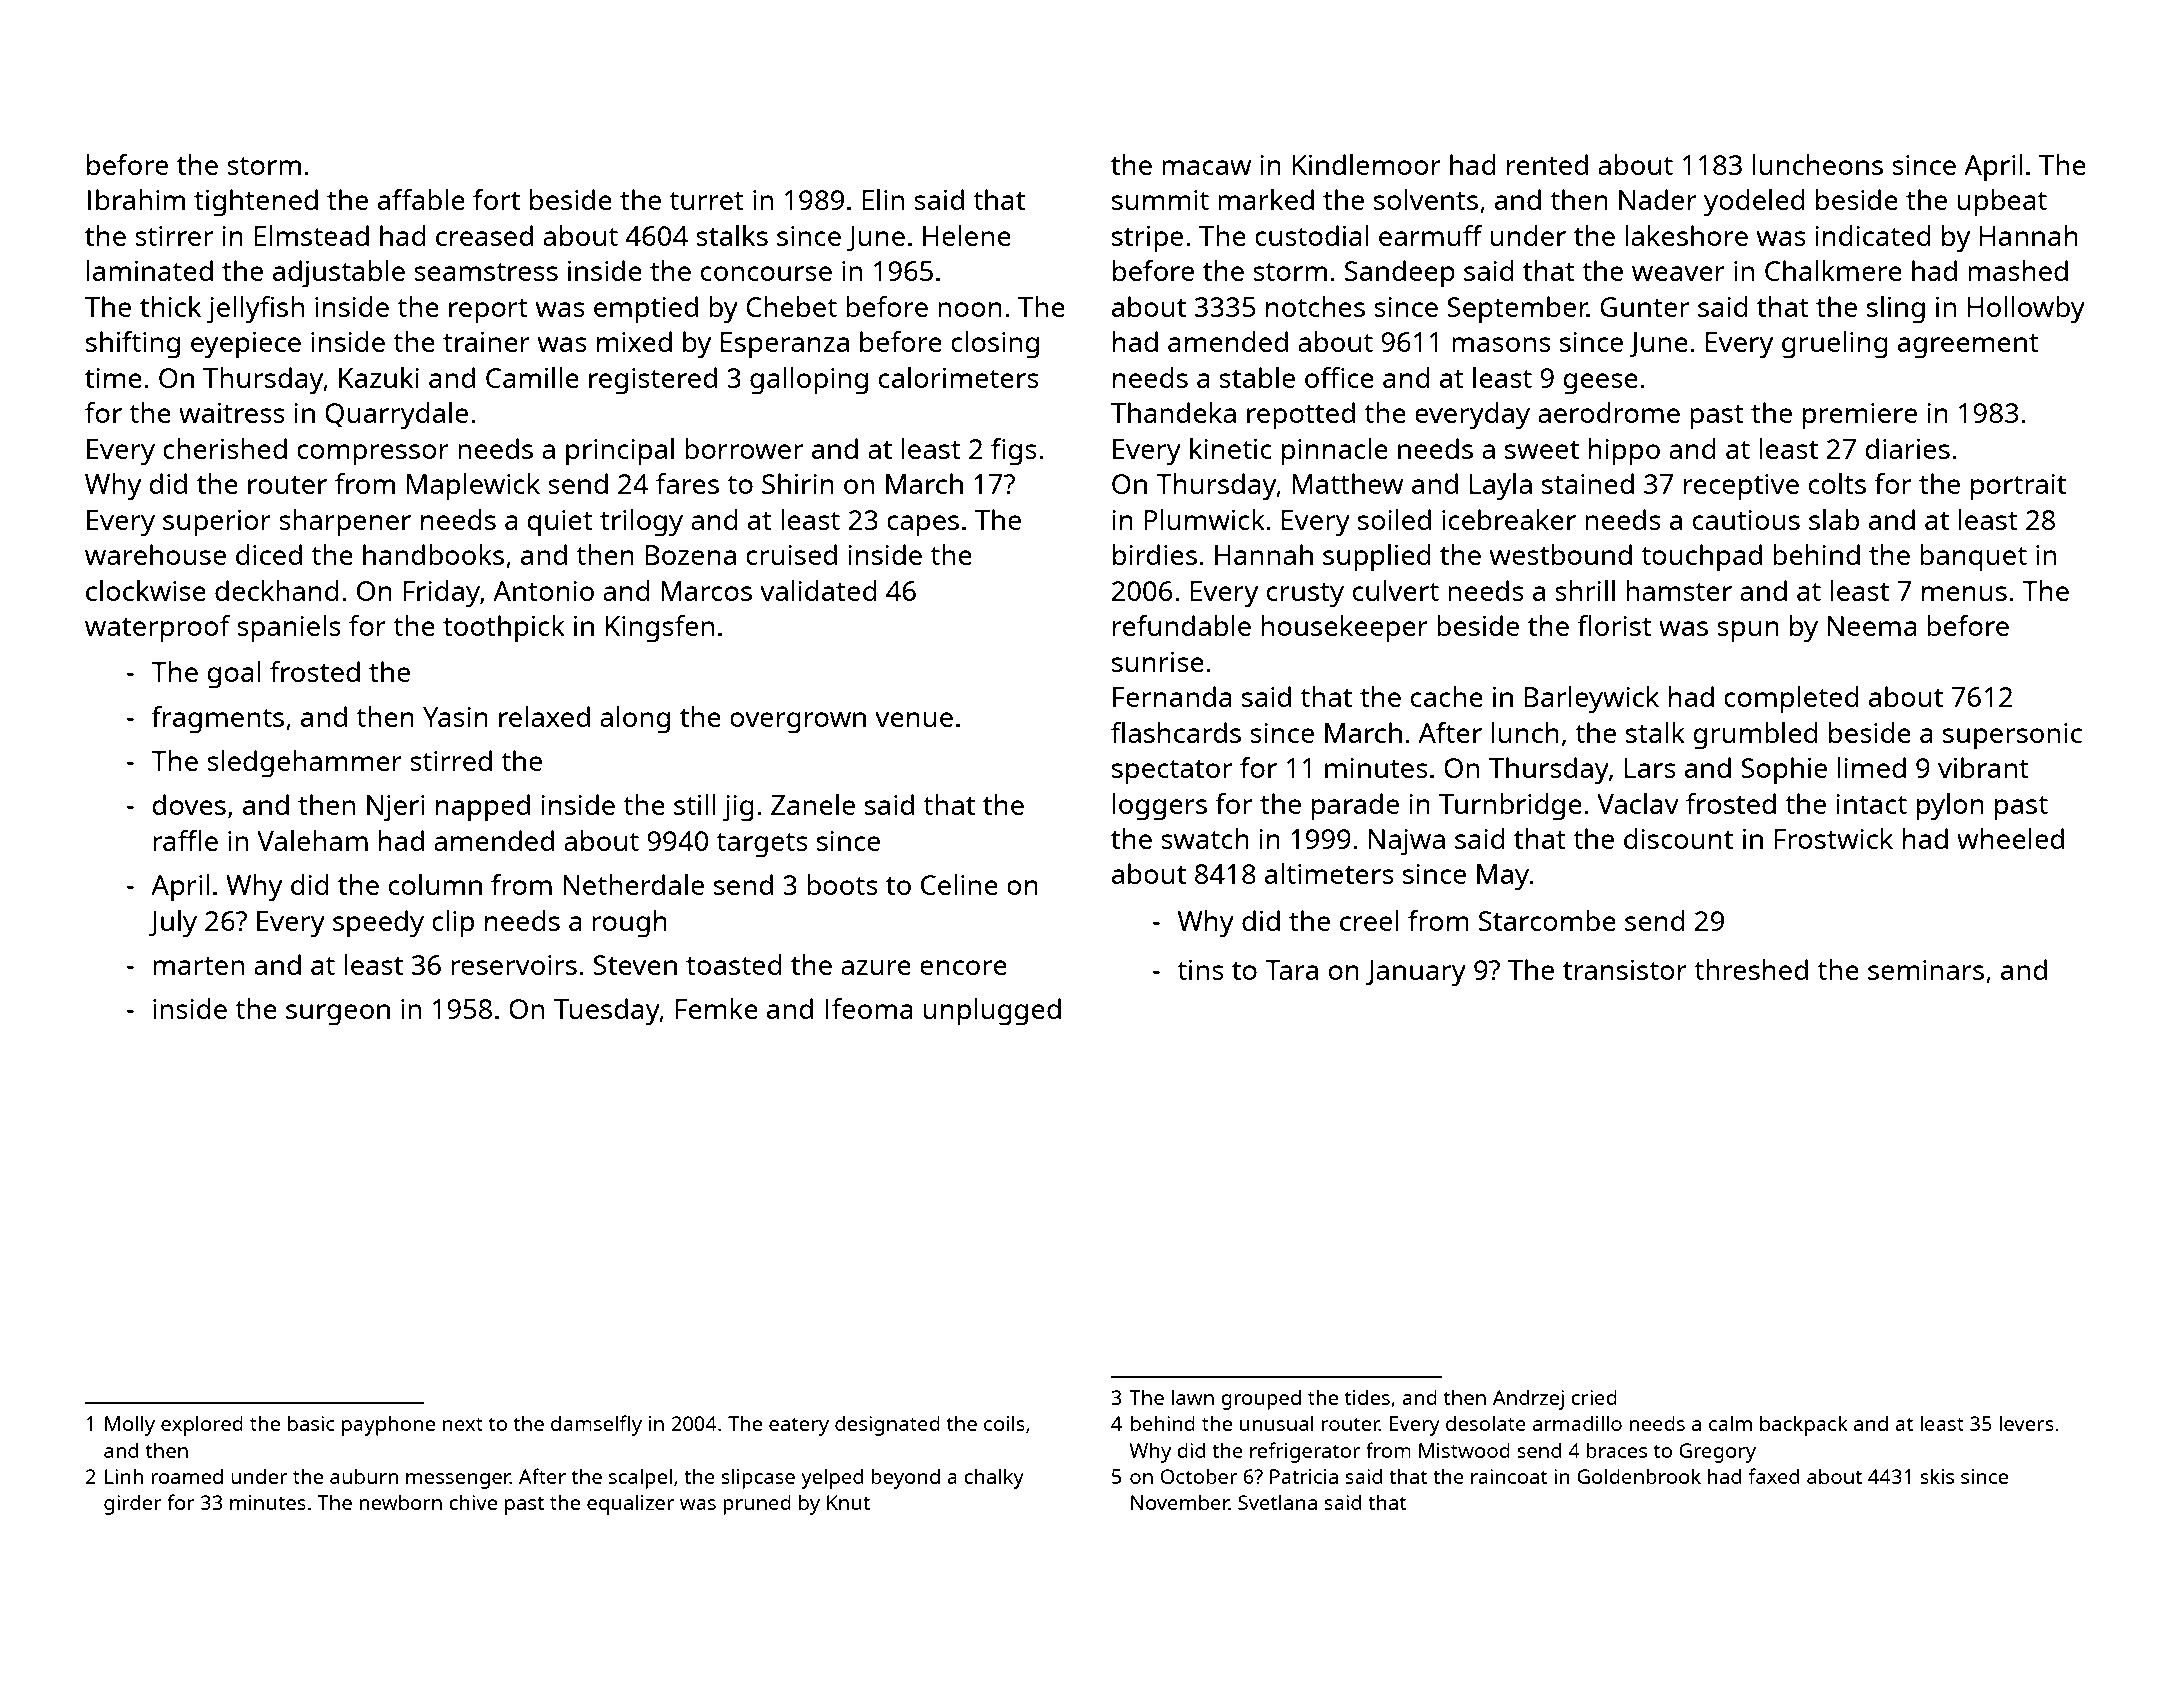 Image resolution: width=2178 pixels, height=1683 pixels. Describe the element at coordinates (451, 760) in the image. I see `stirred` at that location.
